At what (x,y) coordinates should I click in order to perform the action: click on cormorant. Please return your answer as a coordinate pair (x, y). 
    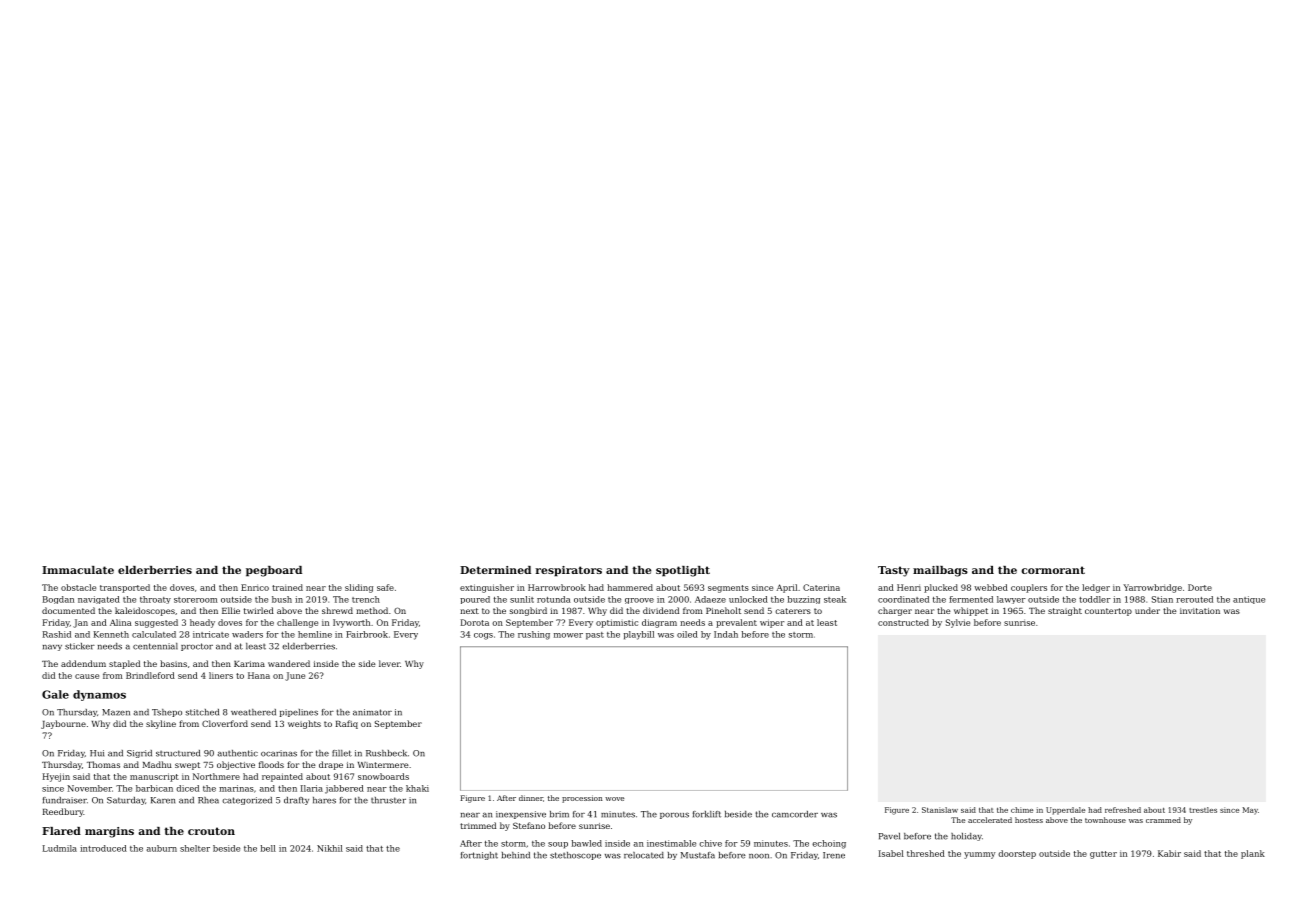
    Looking at the image, I should click on (1053, 570).
